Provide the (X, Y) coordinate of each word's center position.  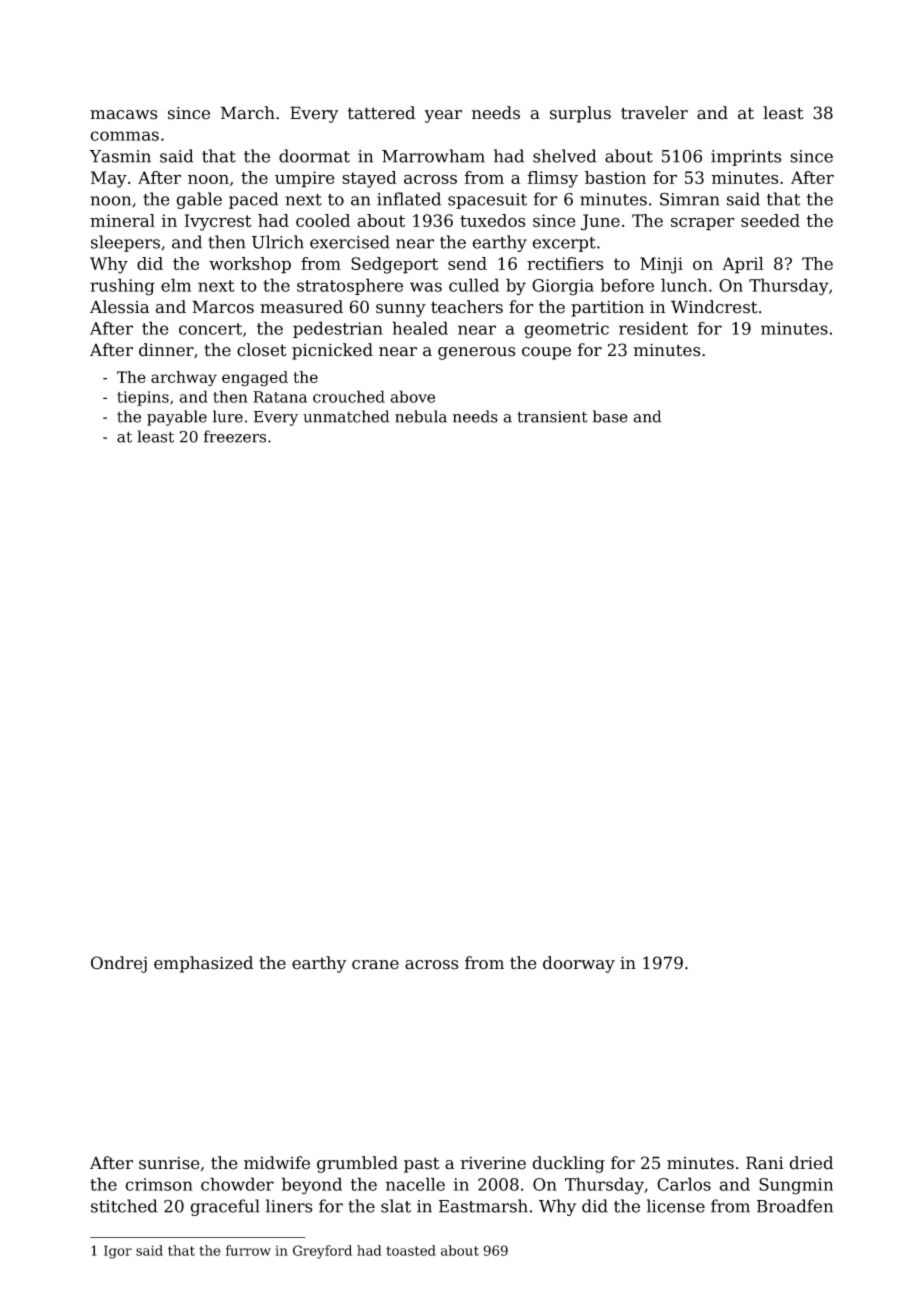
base (610, 416)
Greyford (322, 1252)
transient (552, 417)
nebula (421, 416)
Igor (118, 1252)
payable (177, 418)
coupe (546, 353)
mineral (122, 220)
